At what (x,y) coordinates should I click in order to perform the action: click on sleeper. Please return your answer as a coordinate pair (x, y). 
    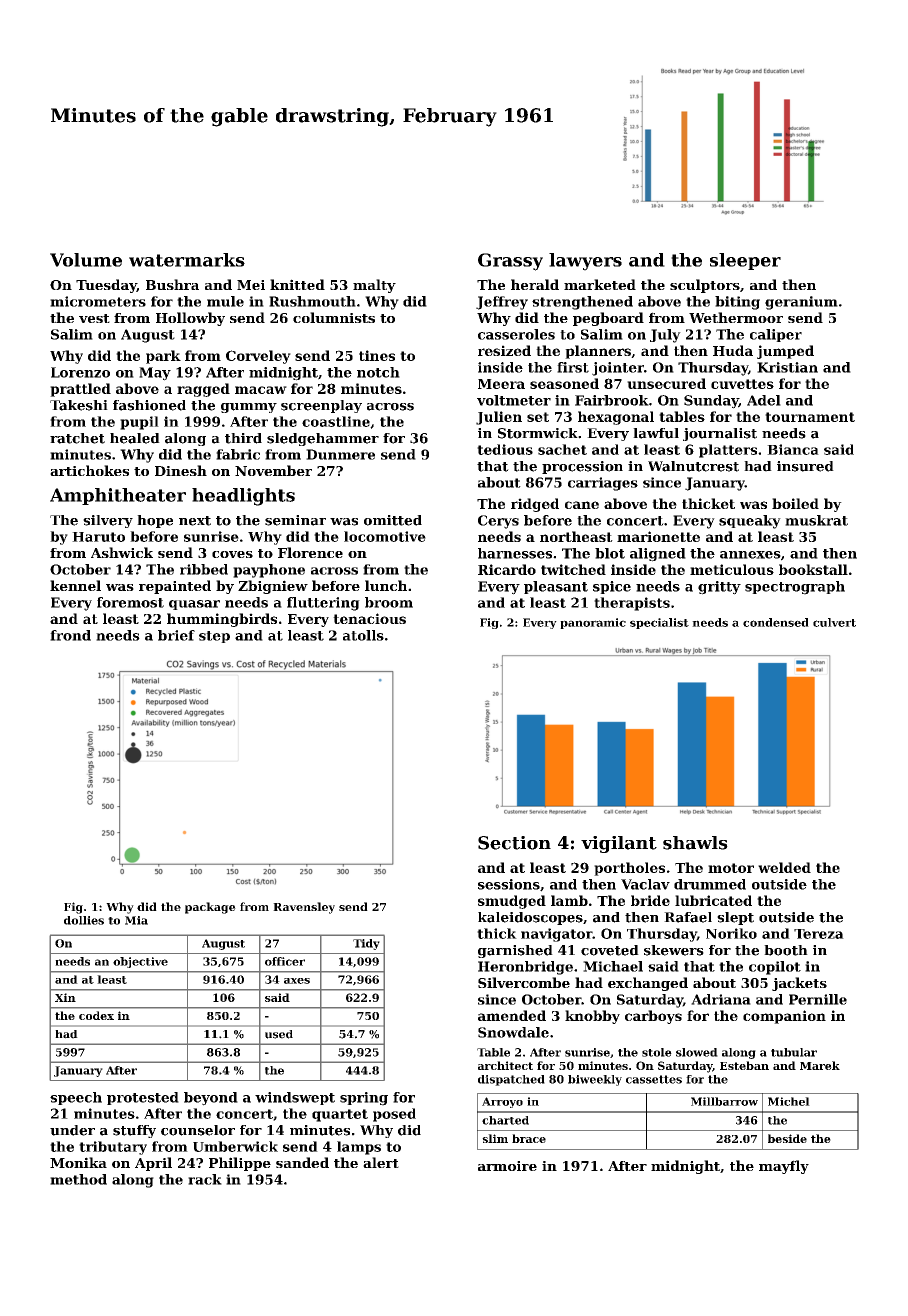
    Looking at the image, I should click on (745, 261).
